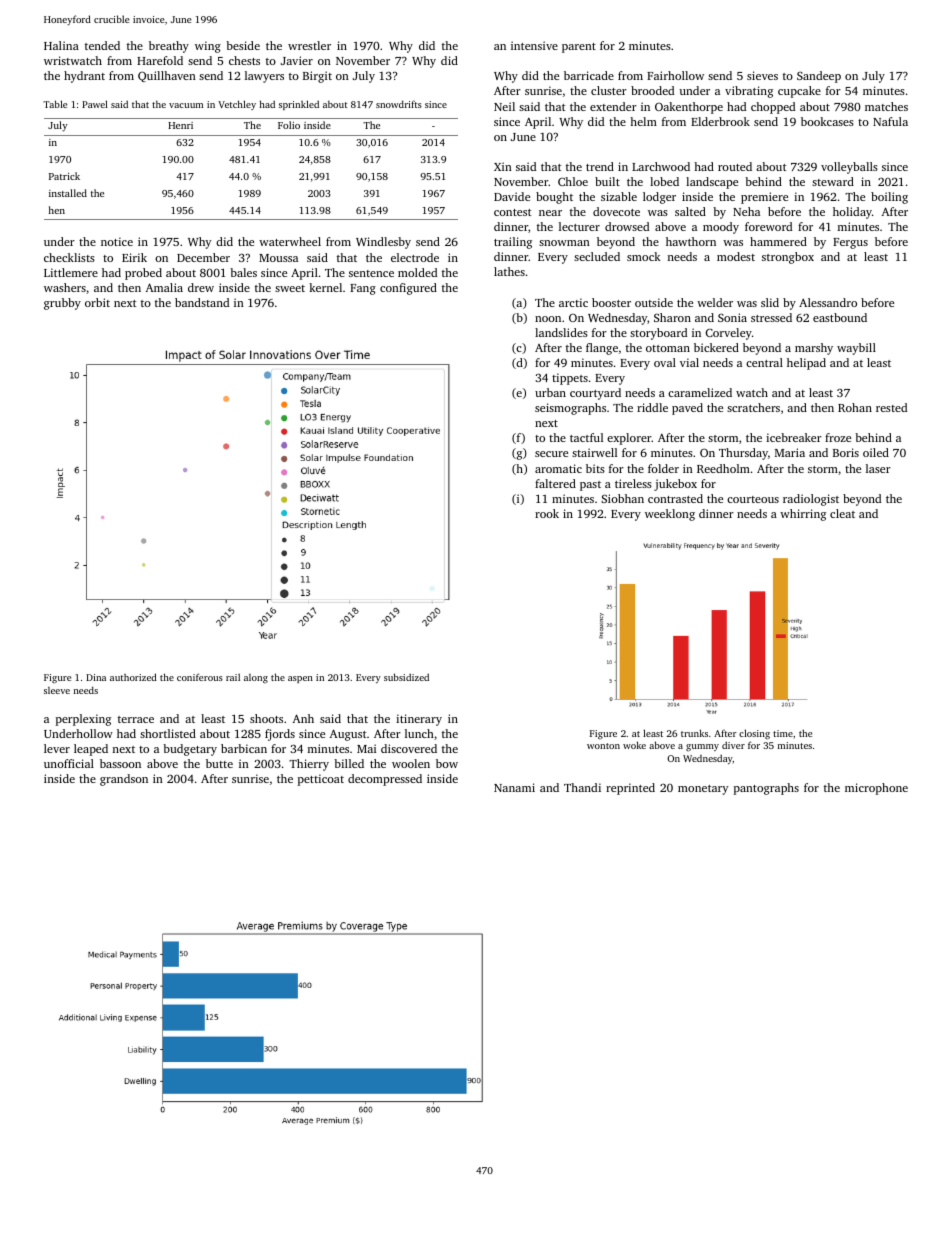 This image has width=952, height=1233. Describe the element at coordinates (754, 734) in the image. I see `closing` at that location.
